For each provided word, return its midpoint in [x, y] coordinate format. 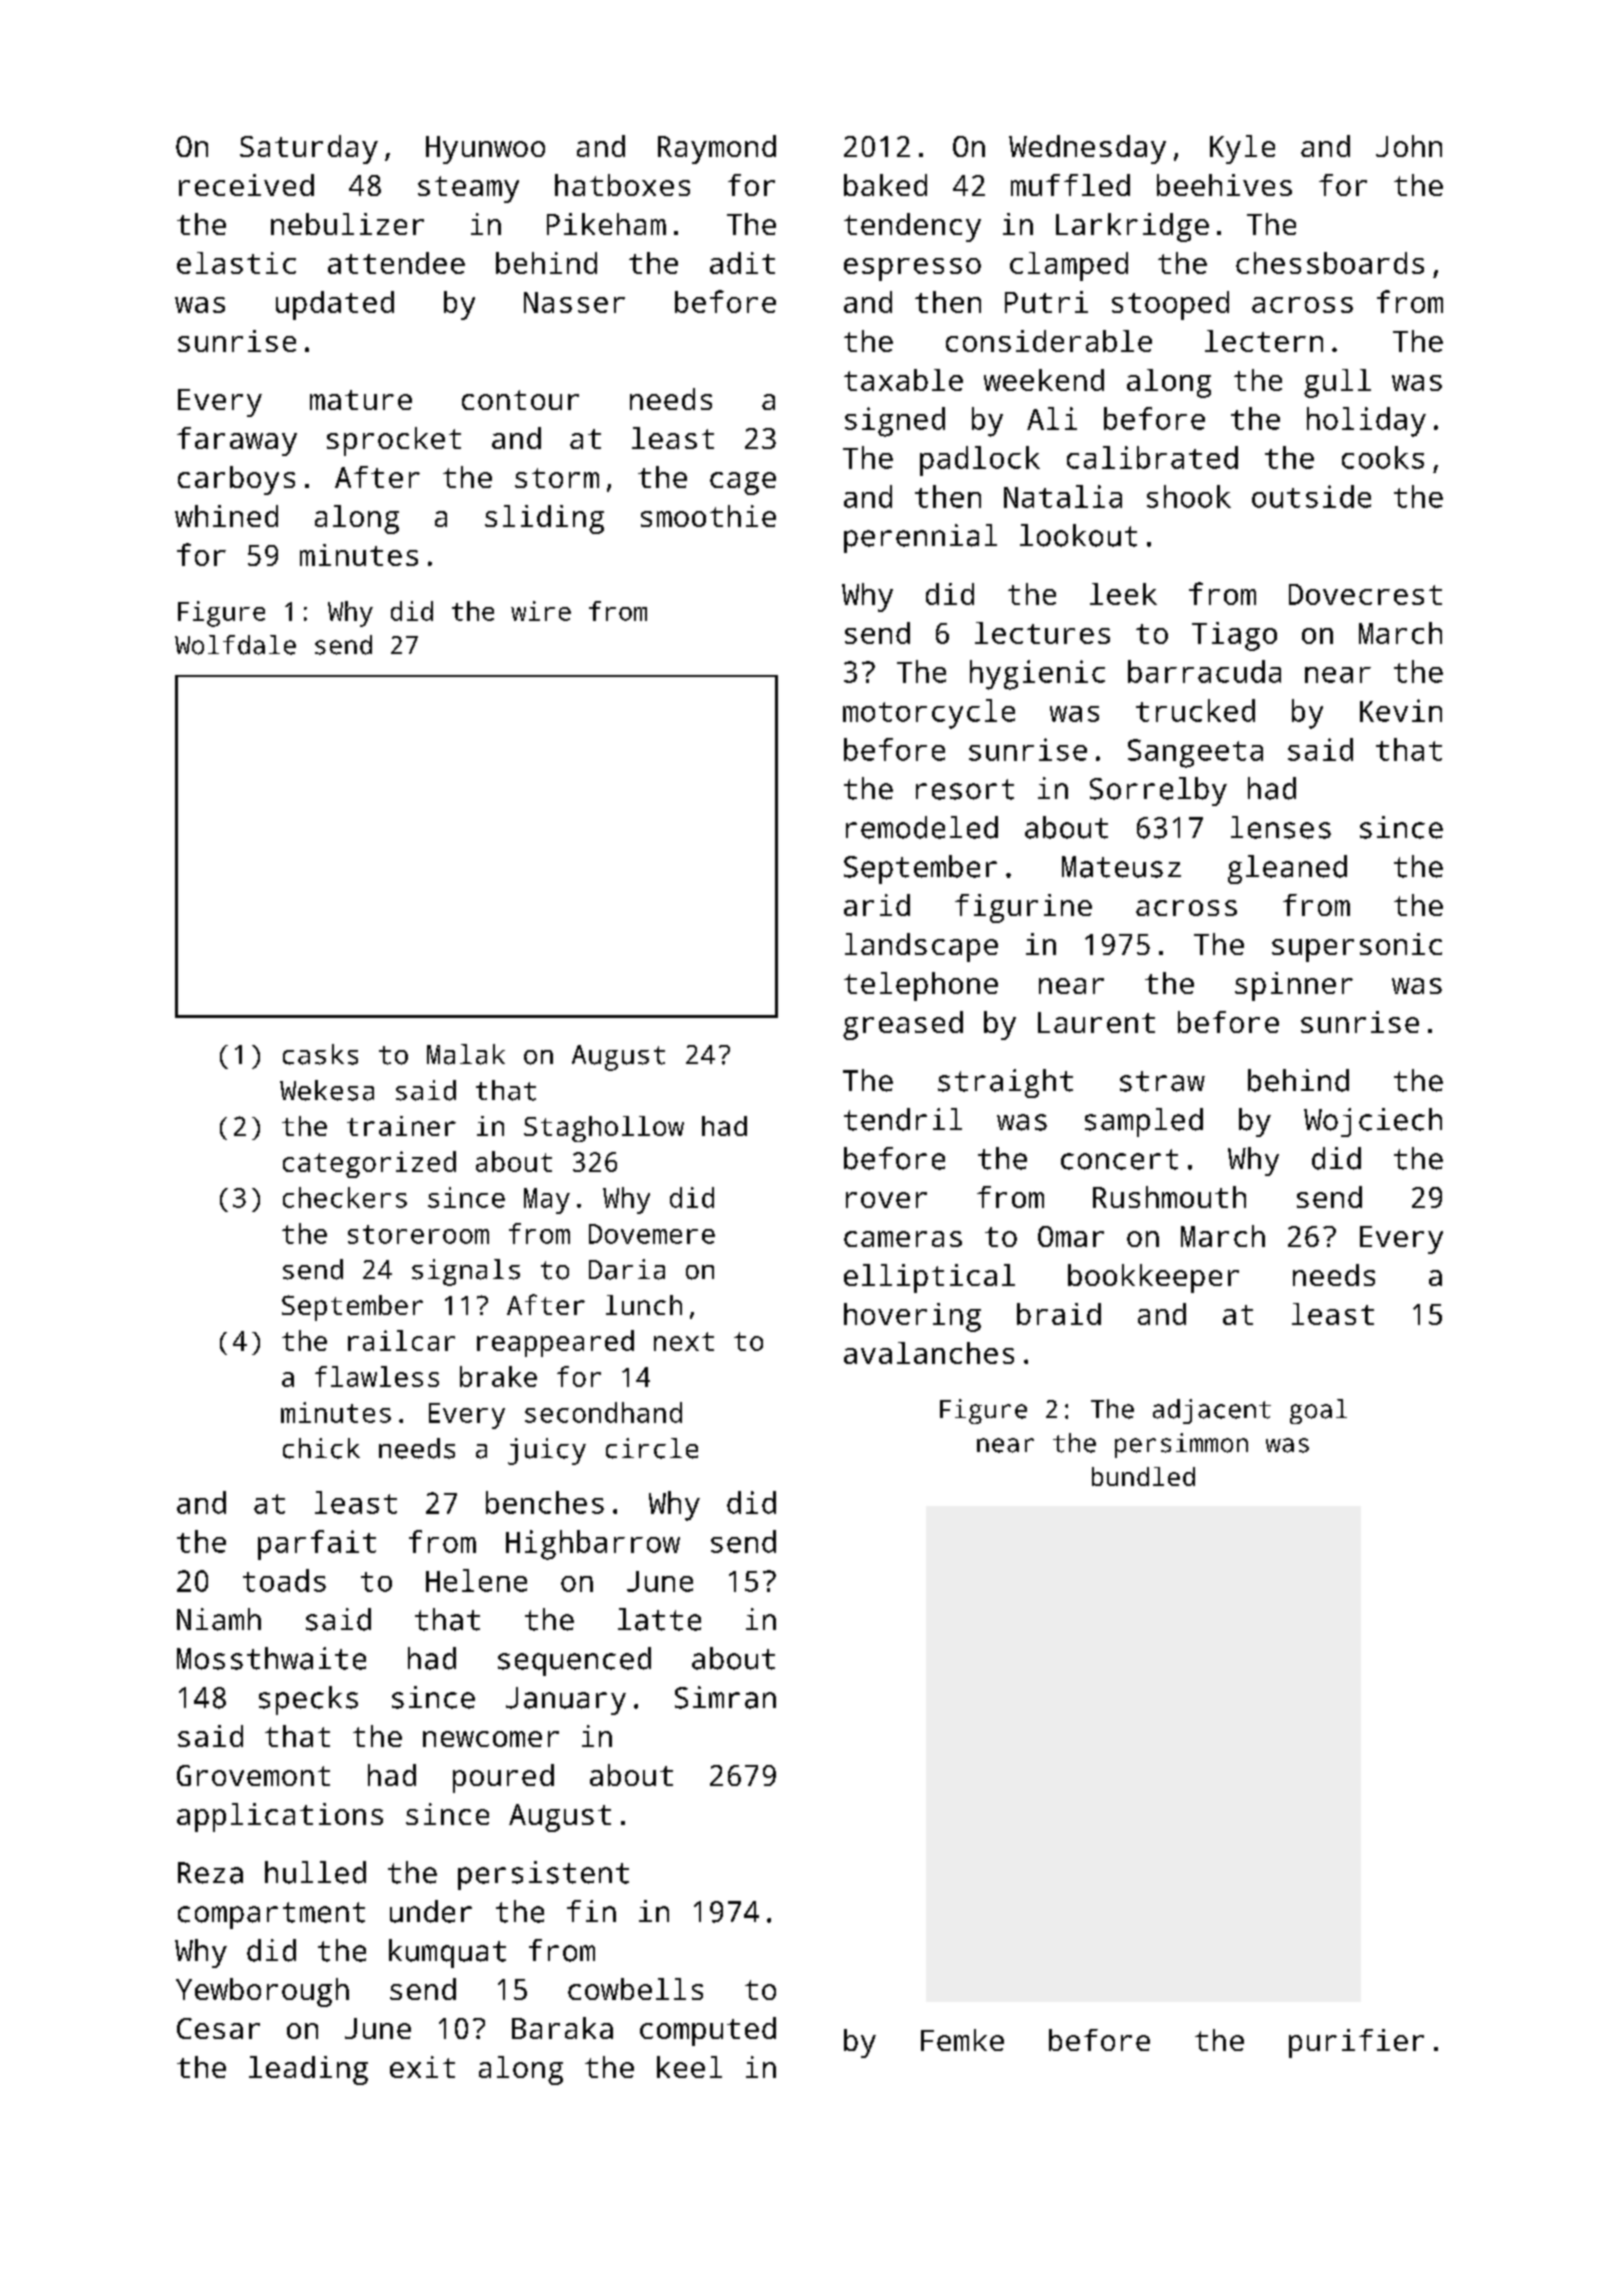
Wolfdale [235, 645]
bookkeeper [1153, 1278]
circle [652, 1448]
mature [361, 400]
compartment [271, 1915]
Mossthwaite [271, 1658]
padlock [980, 461]
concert [1119, 1159]
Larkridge [1132, 227]
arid [877, 905]
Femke [962, 2040]
